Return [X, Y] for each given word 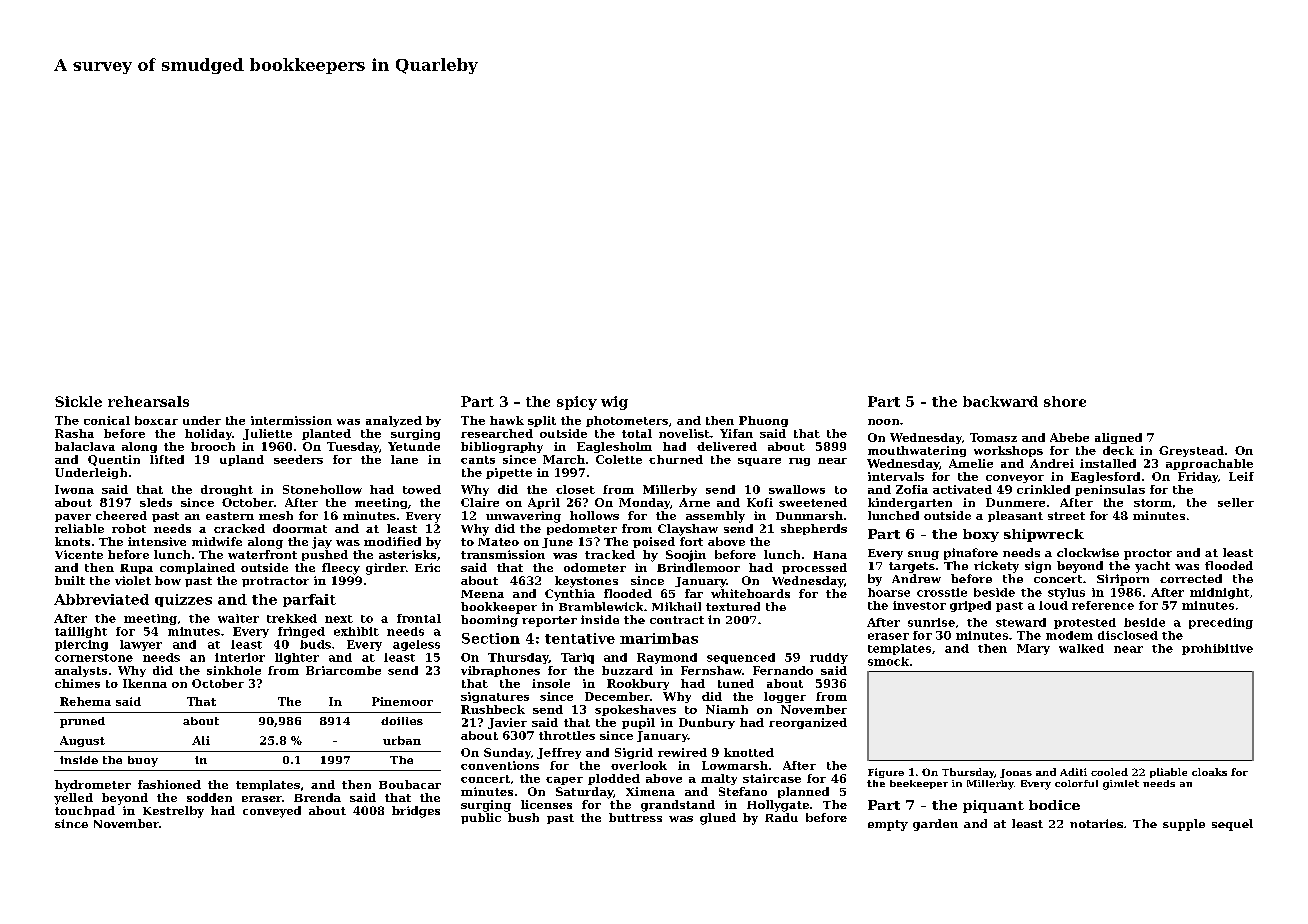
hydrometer [93, 786]
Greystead [1191, 451]
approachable [1209, 464]
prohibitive [1217, 649]
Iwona [74, 489]
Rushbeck [493, 709]
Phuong [763, 421]
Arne [694, 502]
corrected [1191, 578]
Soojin [686, 556]
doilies [402, 721]
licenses [546, 804]
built [70, 580]
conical [107, 420]
